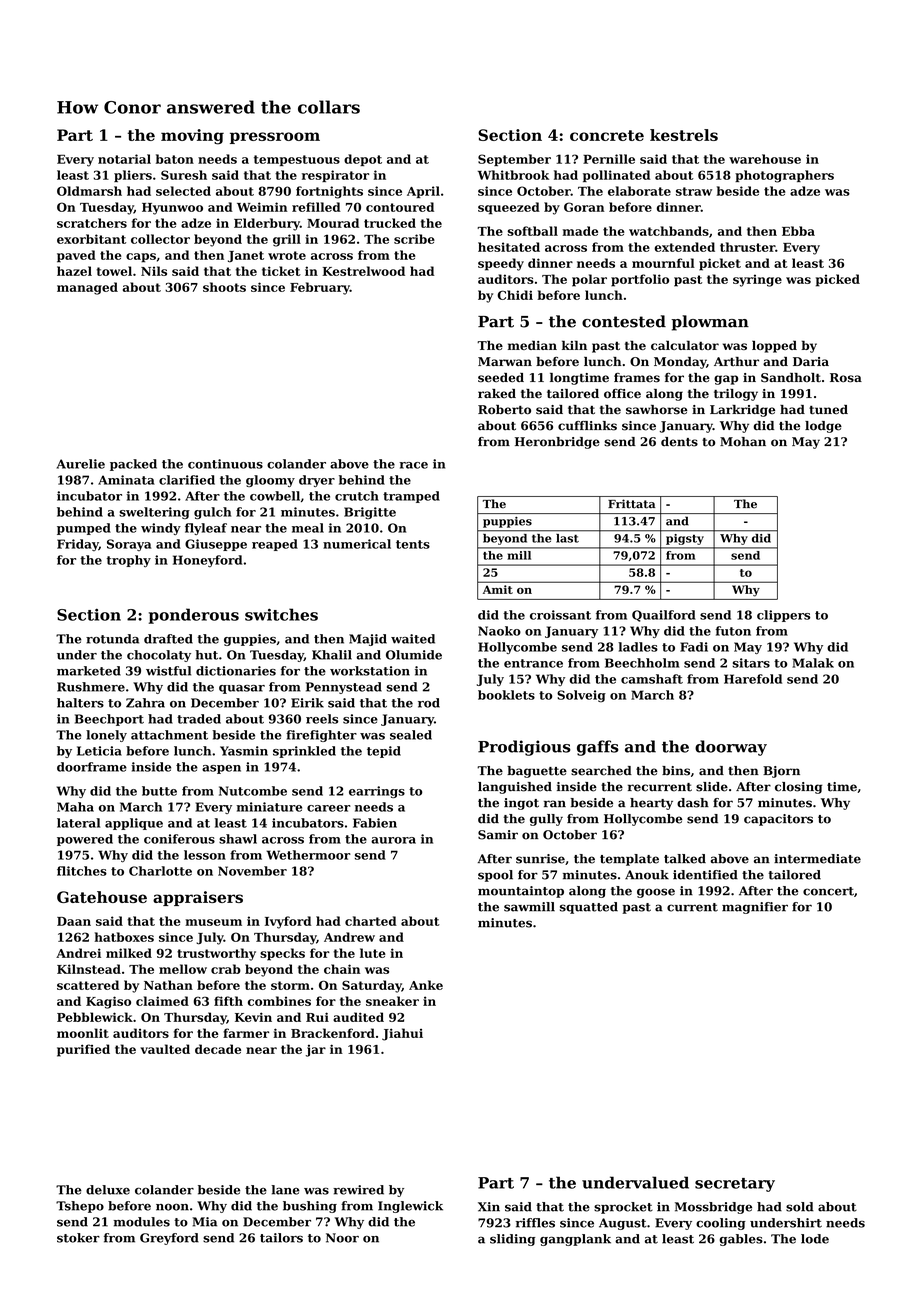 Image resolution: width=924 pixels, height=1308 pixels. Describe the element at coordinates (512, 1240) in the screenshot. I see `sliding` at that location.
